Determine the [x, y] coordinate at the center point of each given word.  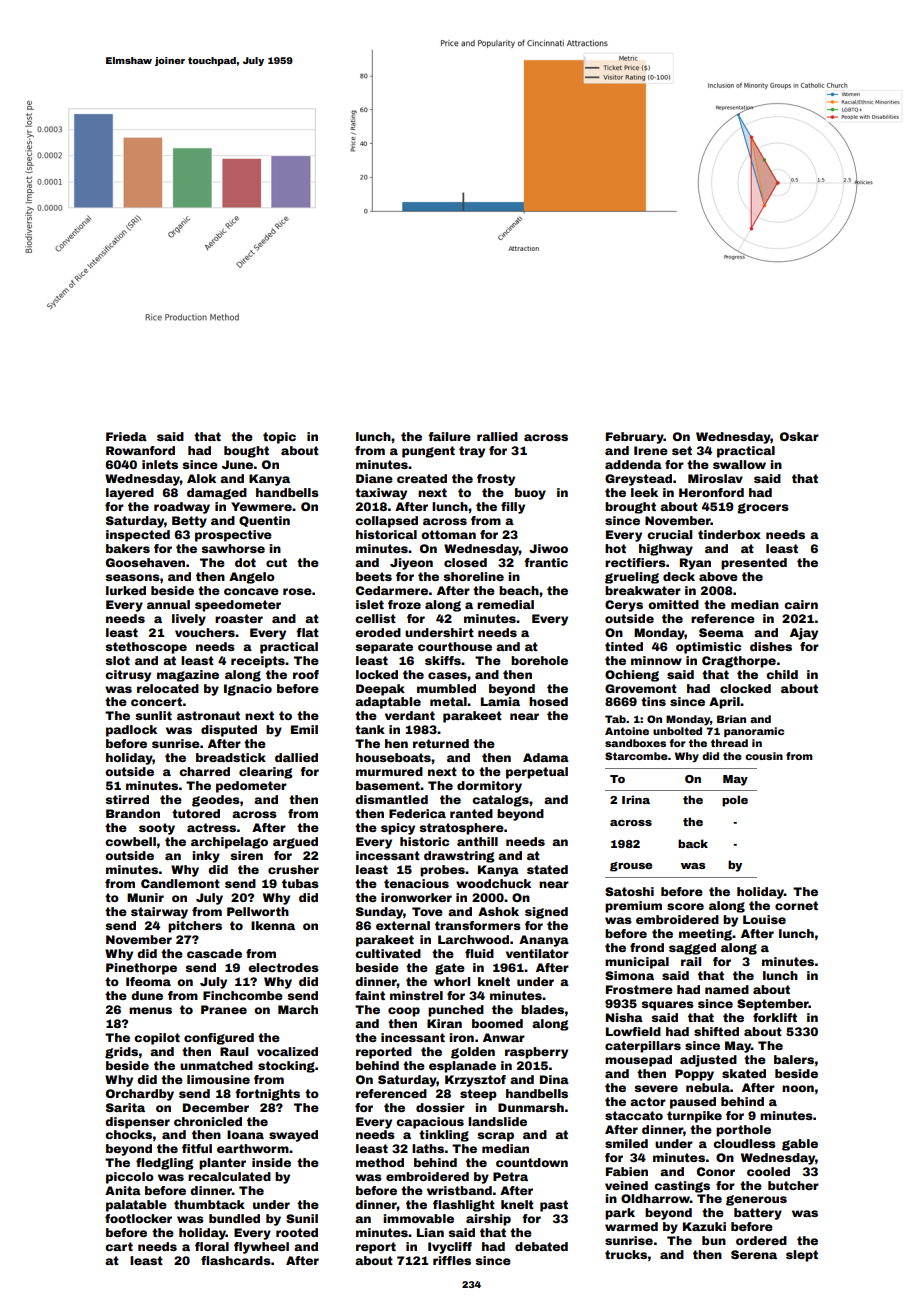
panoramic [754, 732]
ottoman [448, 534]
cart [119, 1246]
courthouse [455, 646]
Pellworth [258, 911]
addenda [633, 464]
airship [488, 1220]
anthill [477, 841]
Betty [189, 522]
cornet [796, 905]
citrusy [128, 676]
